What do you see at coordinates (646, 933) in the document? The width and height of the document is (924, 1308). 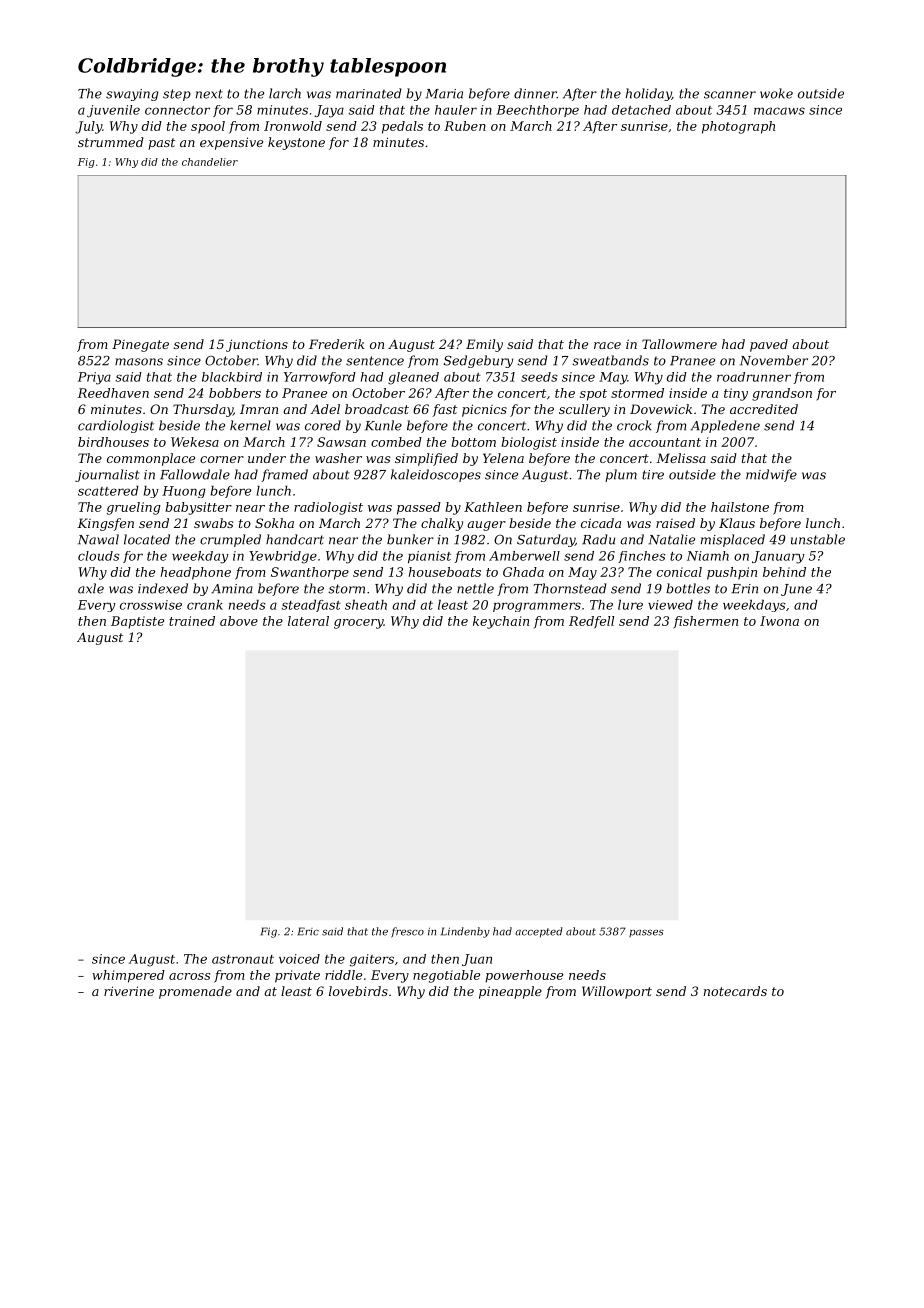 I see `passes` at bounding box center [646, 933].
